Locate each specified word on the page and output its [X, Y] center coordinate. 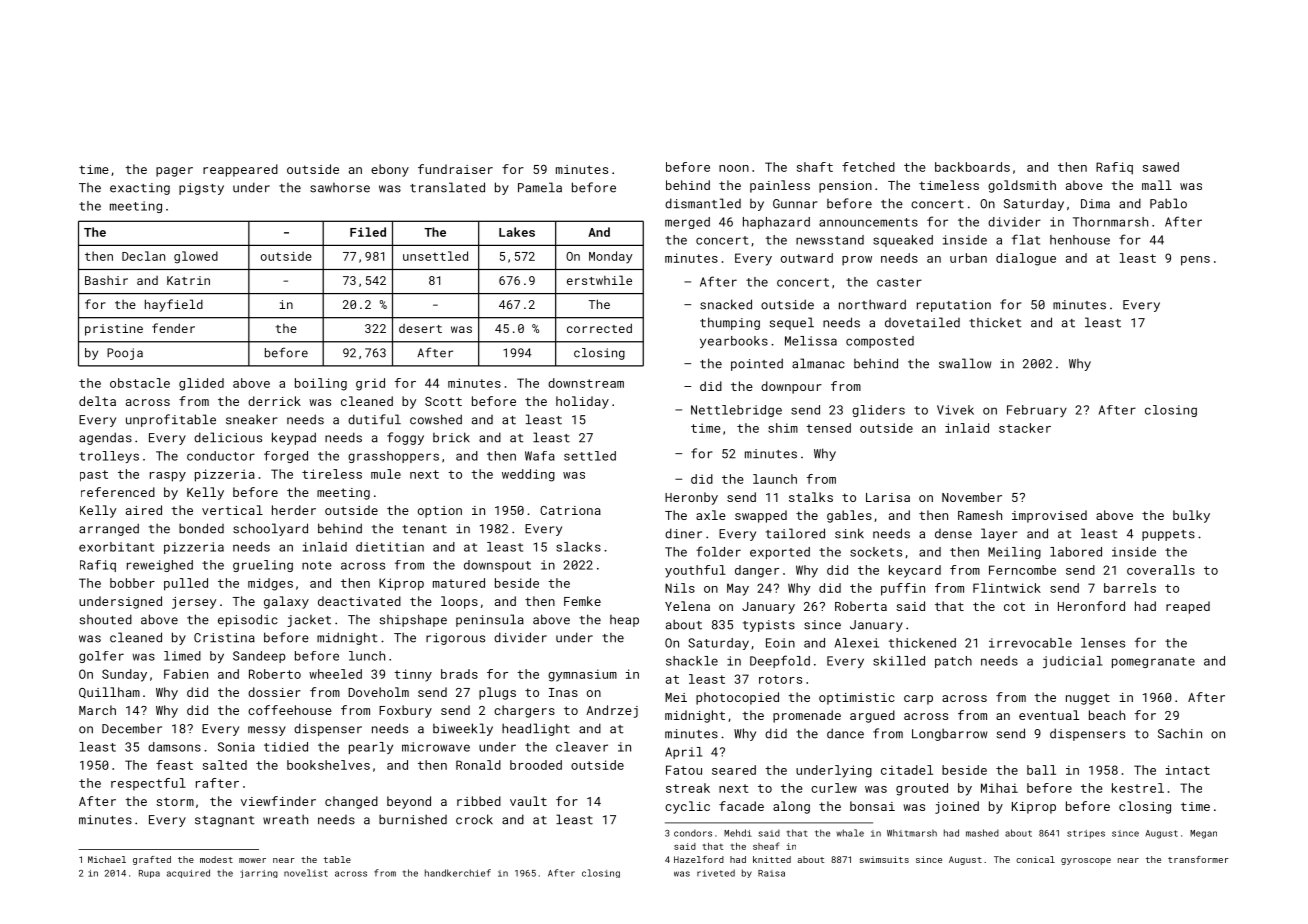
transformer [1198, 859]
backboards [972, 167]
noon [734, 168]
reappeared [240, 170]
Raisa [771, 873]
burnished [413, 819]
